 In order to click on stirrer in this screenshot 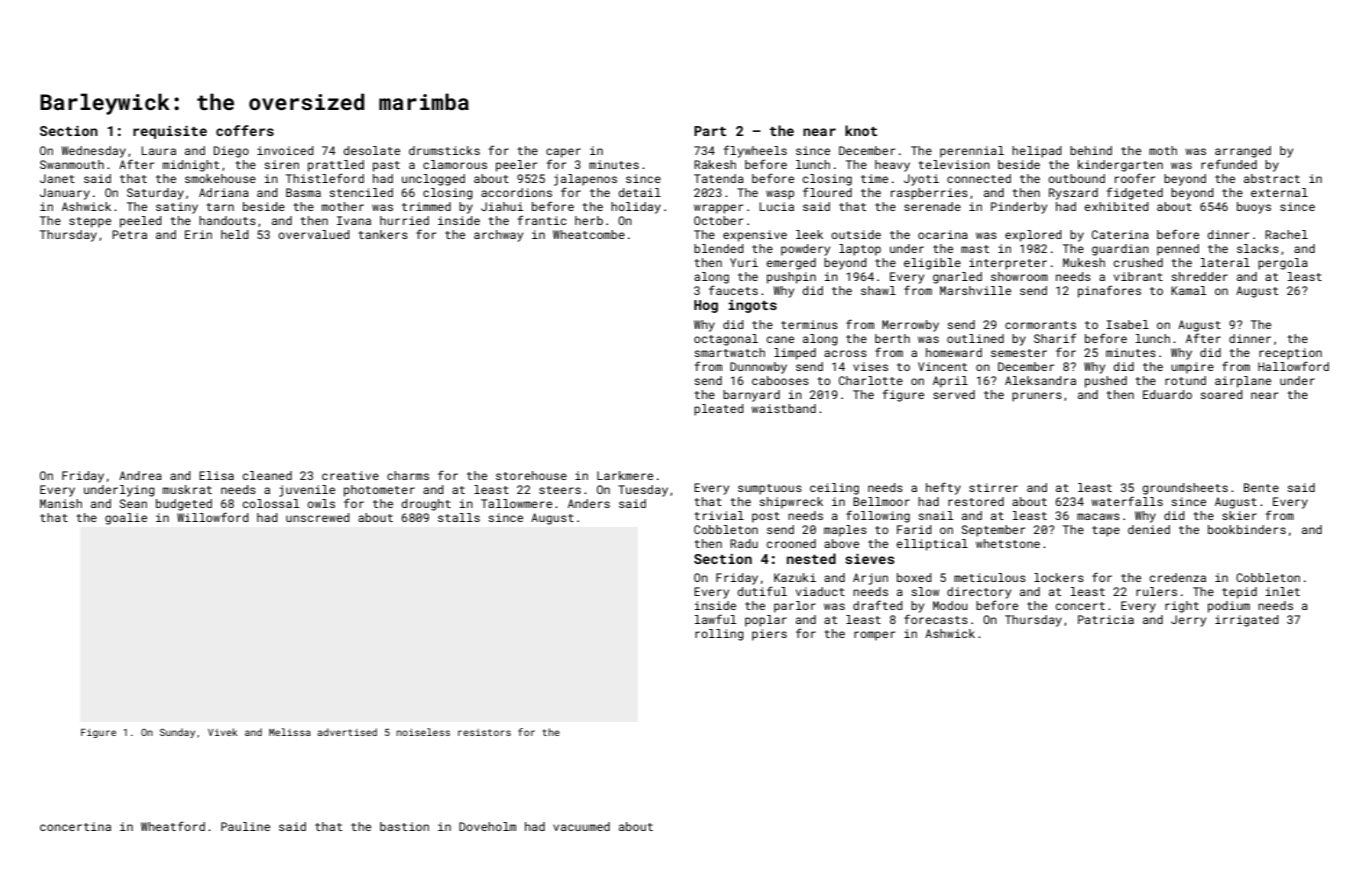, I will do `click(993, 487)`.
